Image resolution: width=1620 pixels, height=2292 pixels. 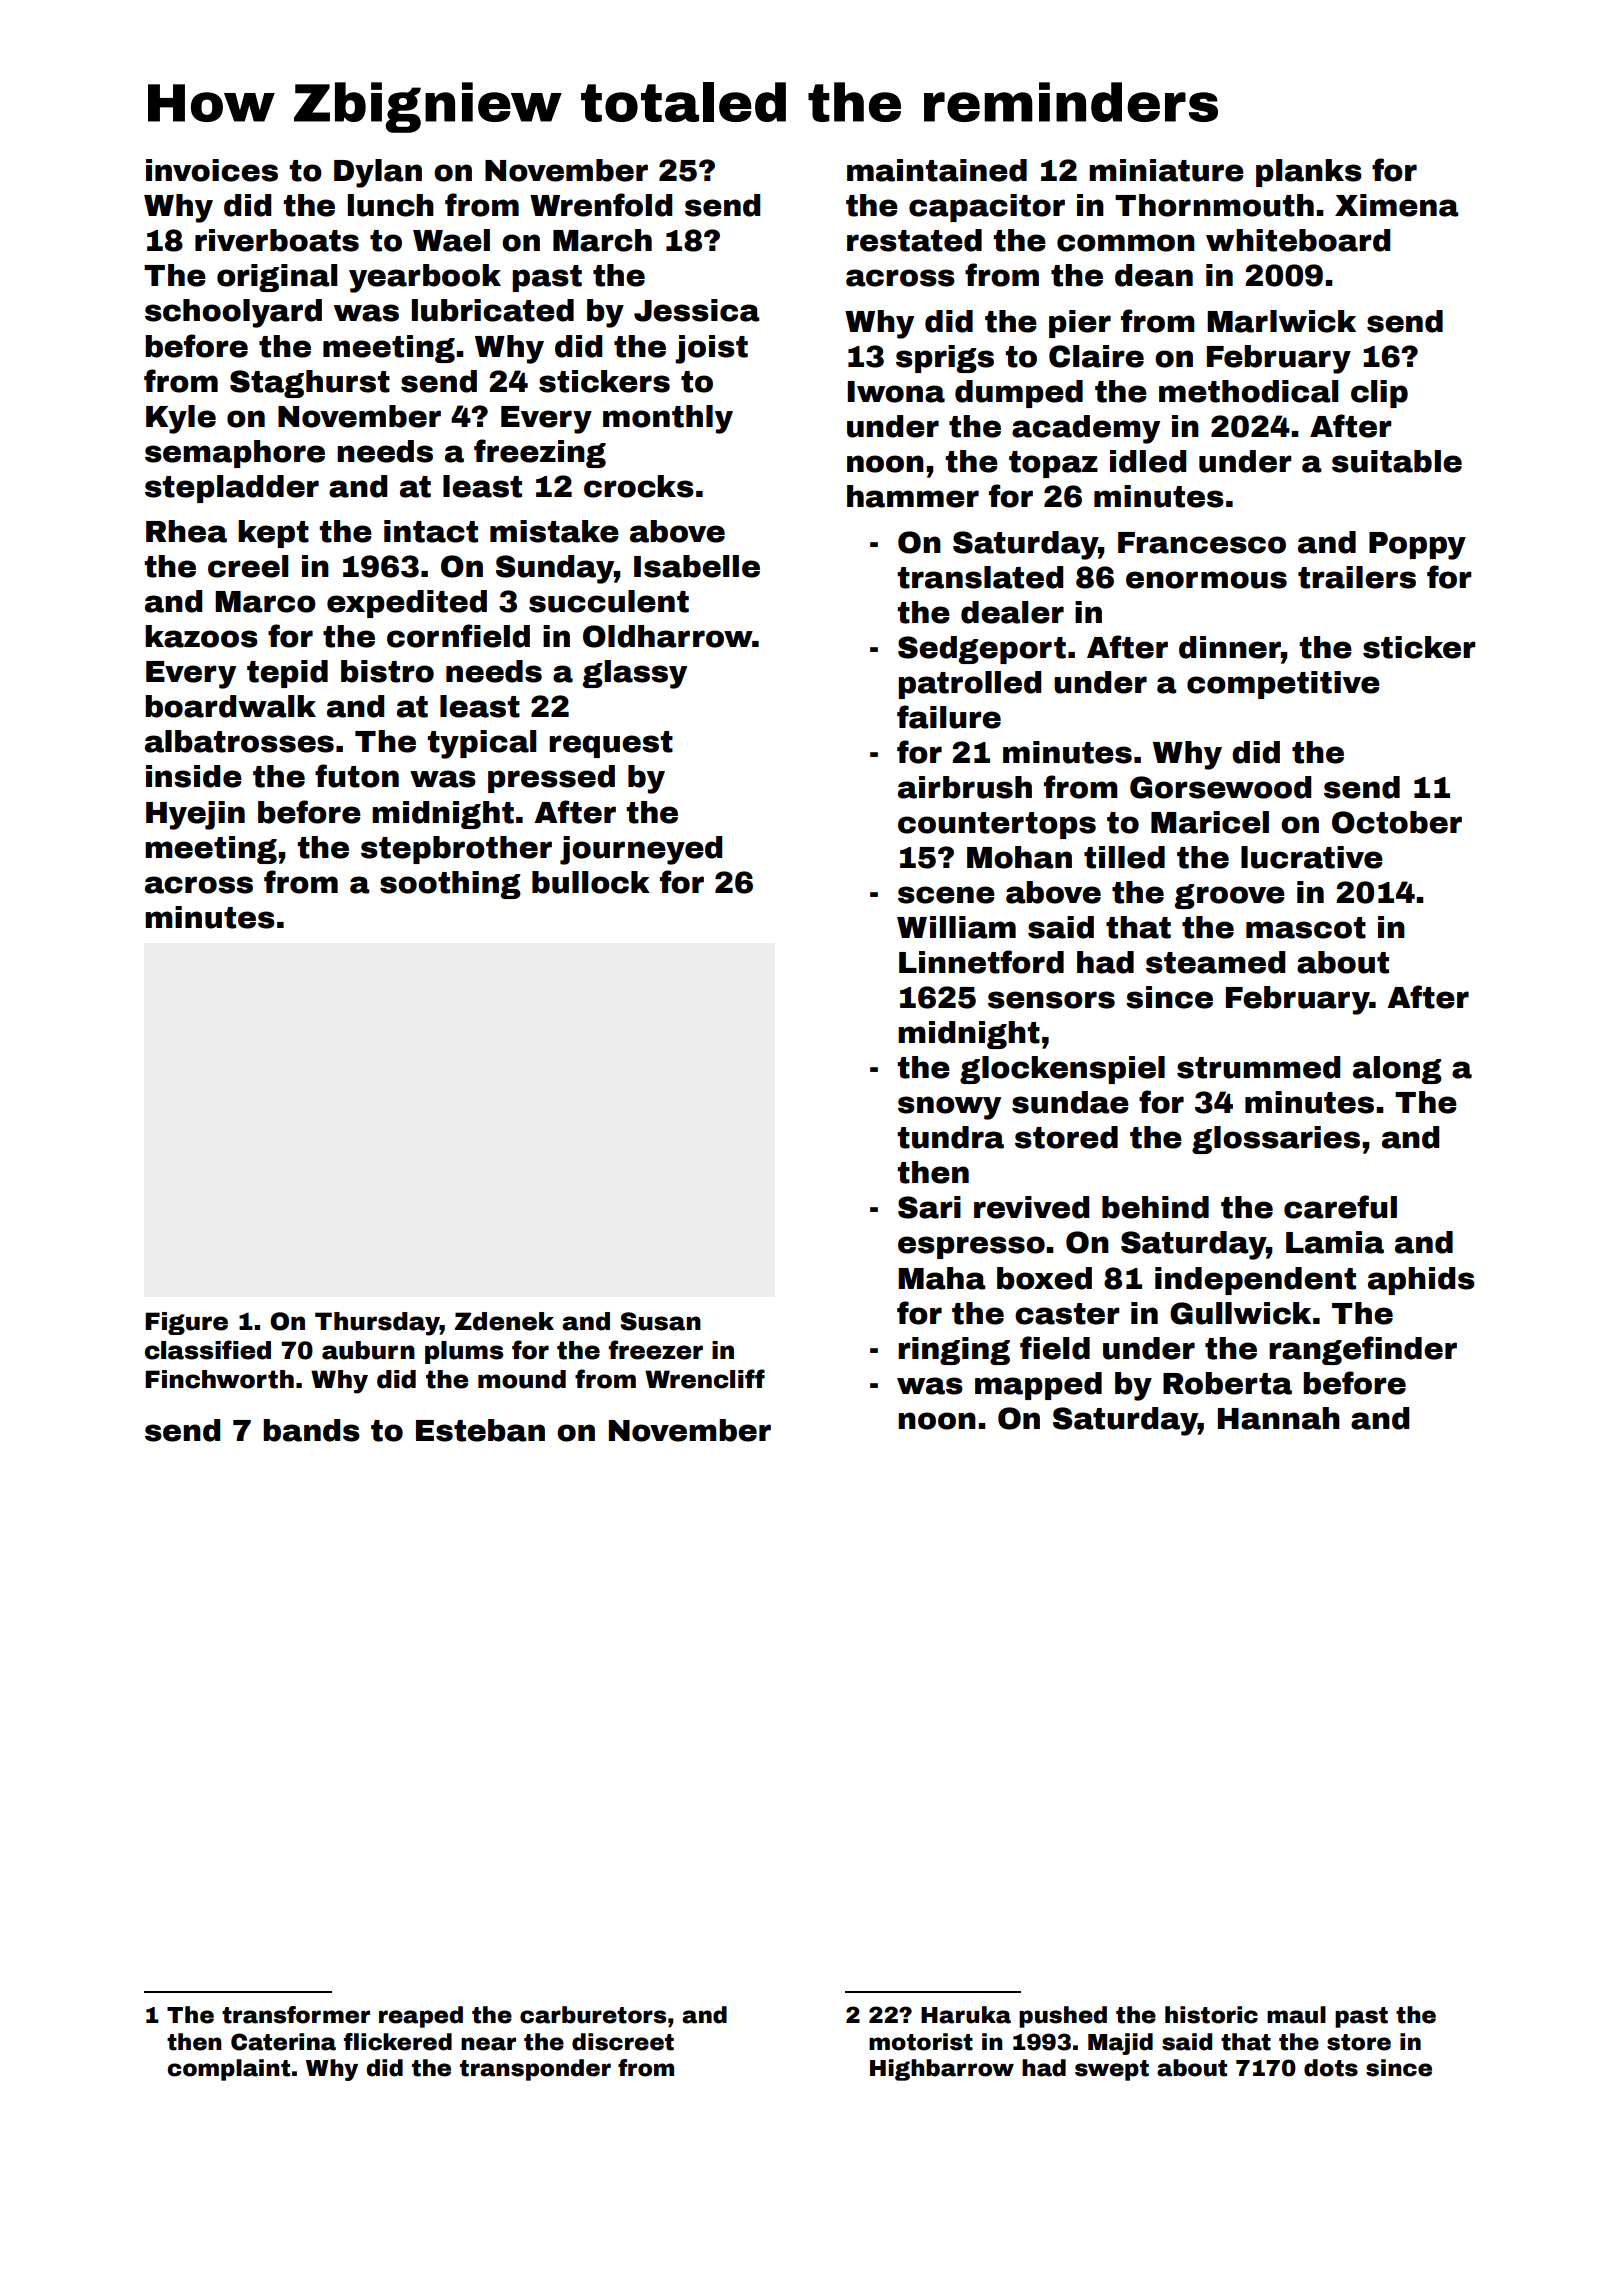 I want to click on Finchworth, so click(x=219, y=1379).
